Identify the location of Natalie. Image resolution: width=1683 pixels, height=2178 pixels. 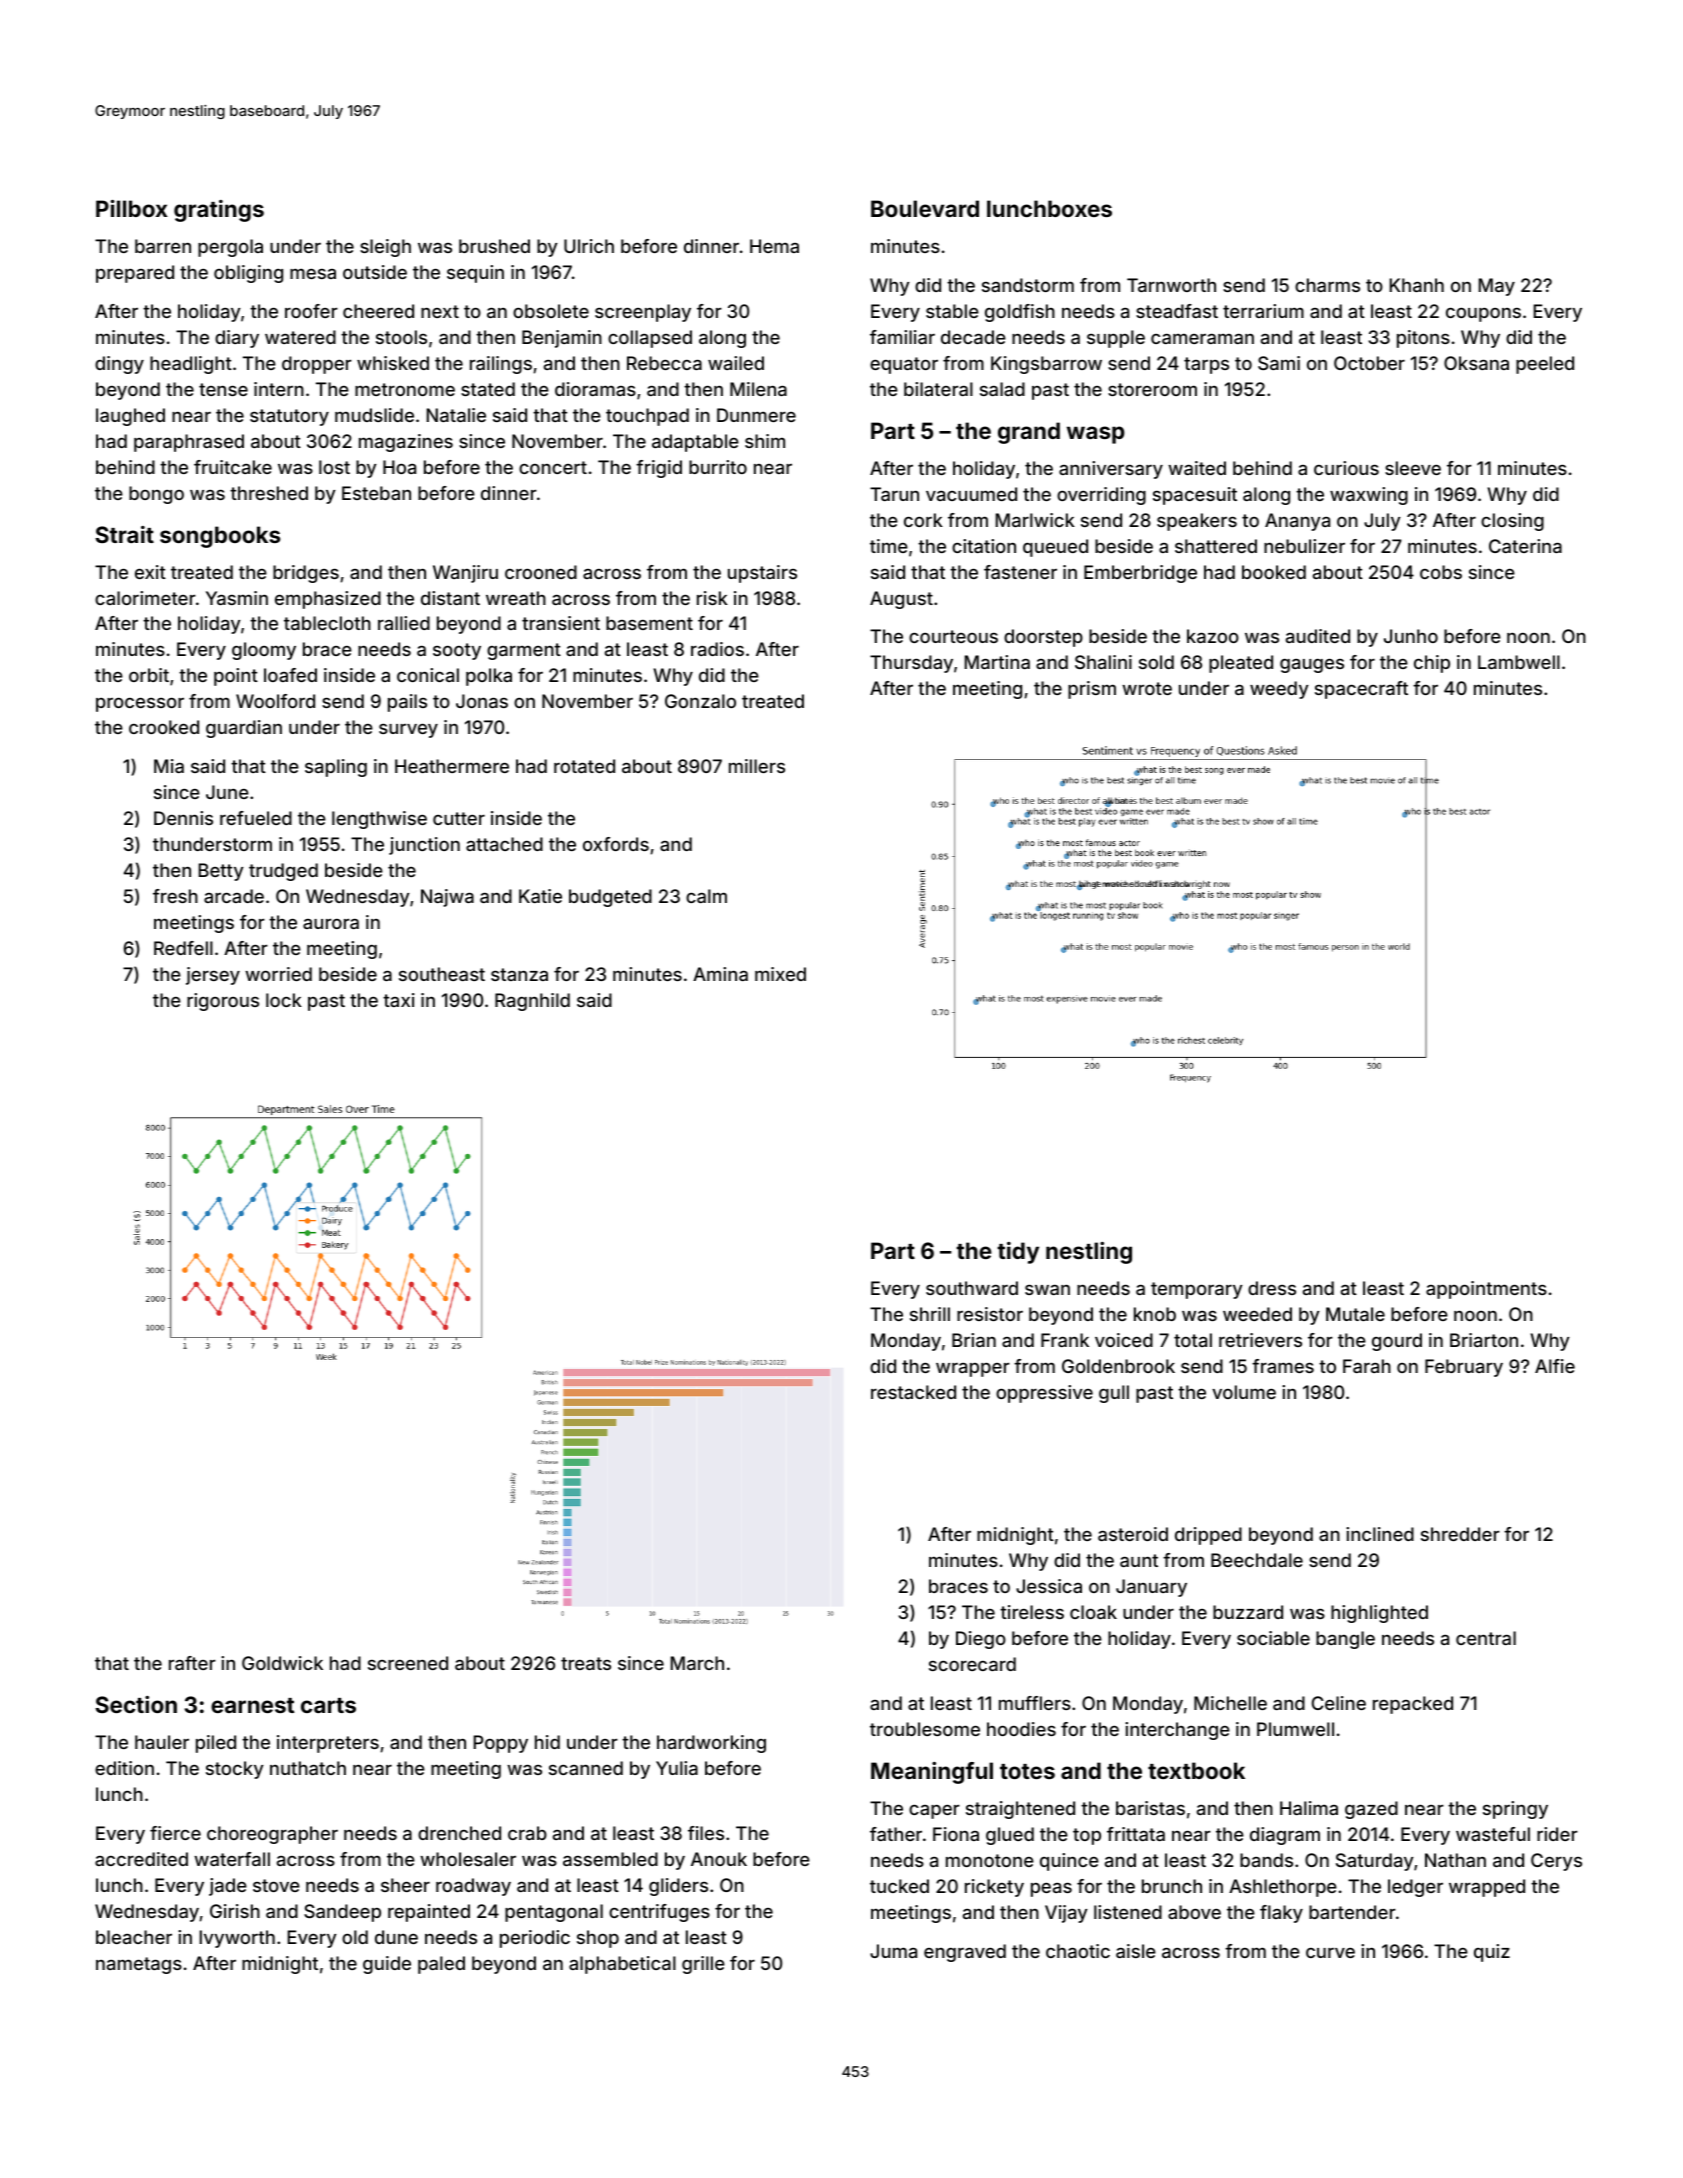
(456, 415).
